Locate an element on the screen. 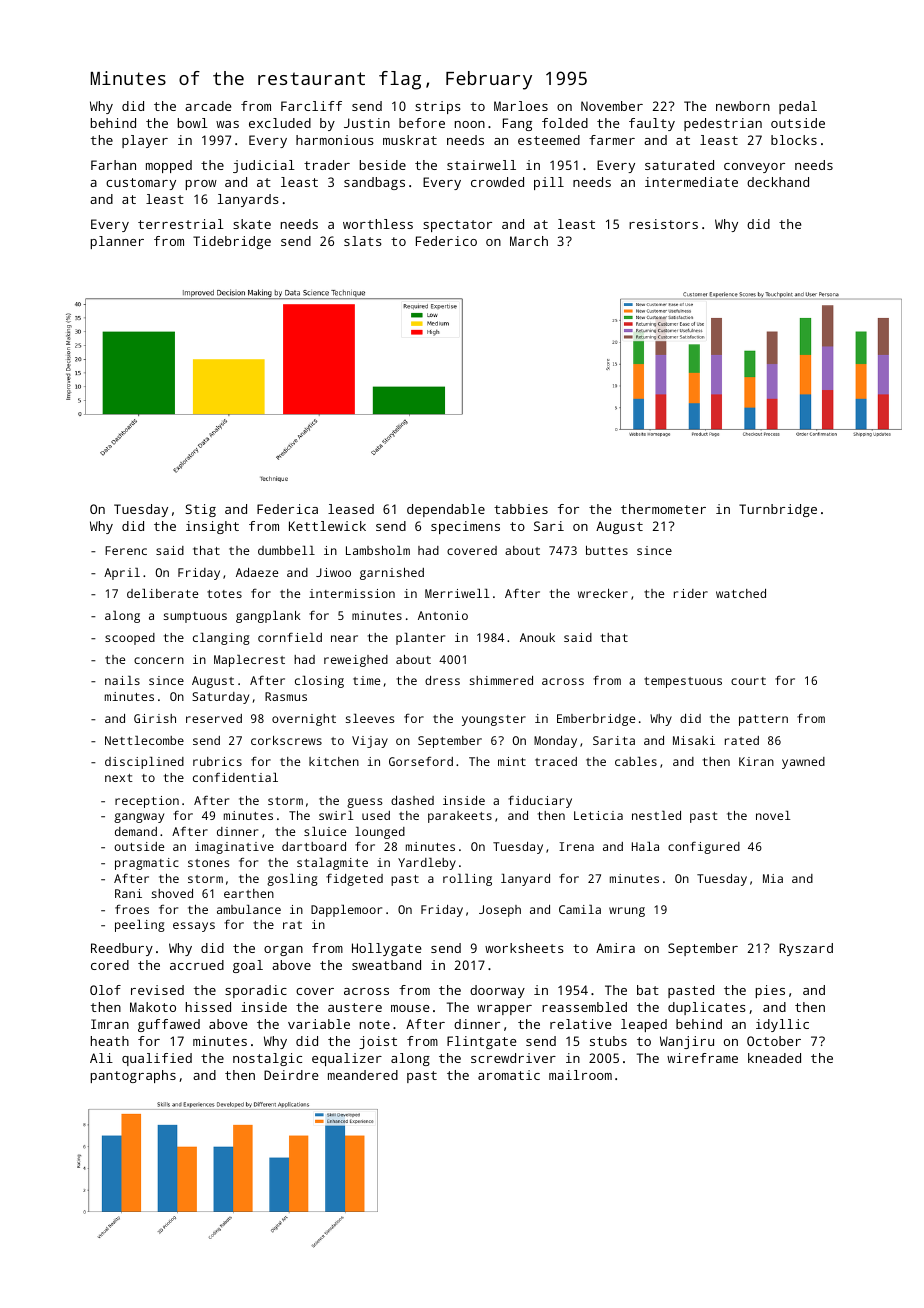 The image size is (924, 1308). pedal is located at coordinates (798, 107).
